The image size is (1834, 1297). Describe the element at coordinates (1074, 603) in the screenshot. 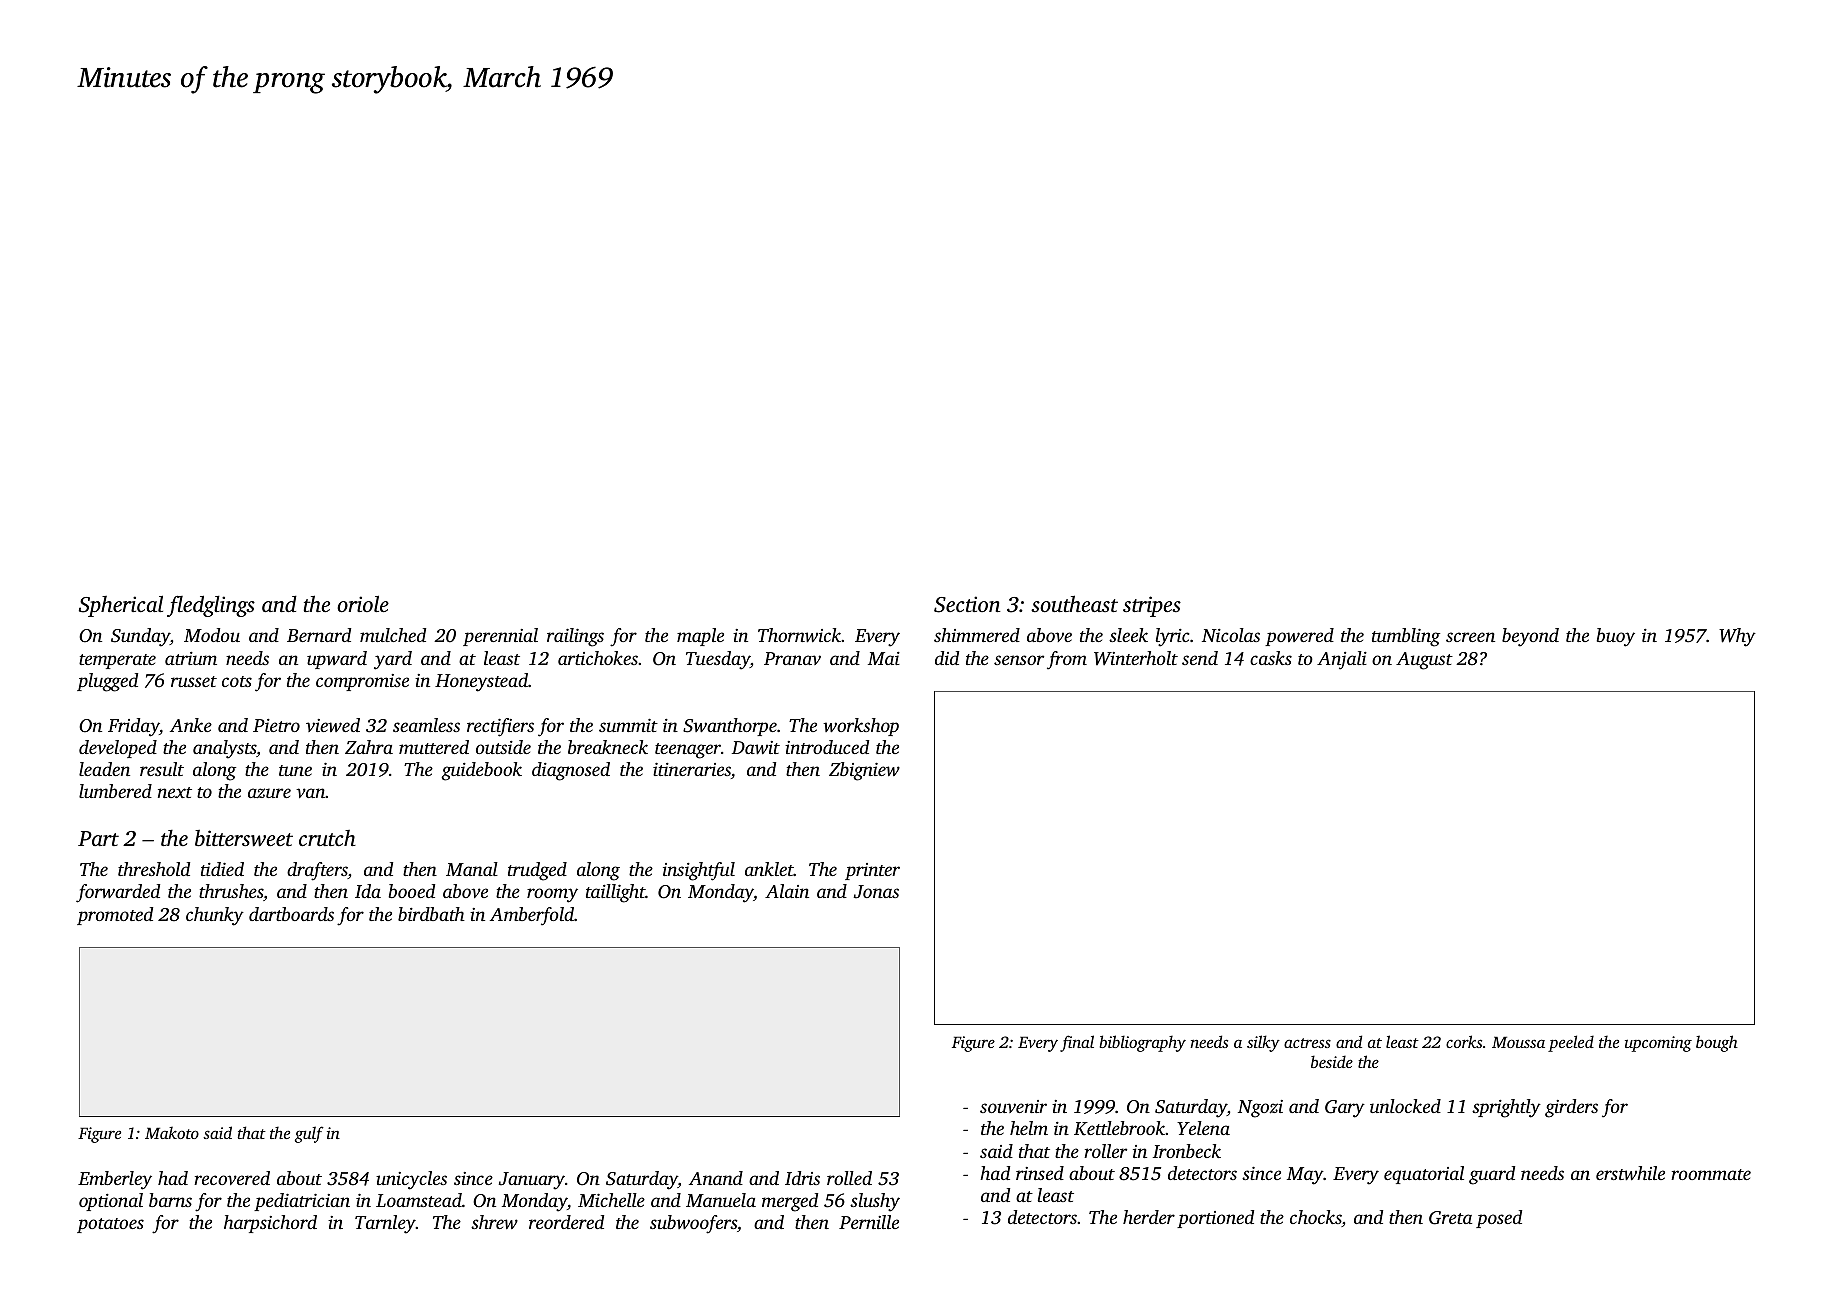

I see `southeast` at that location.
